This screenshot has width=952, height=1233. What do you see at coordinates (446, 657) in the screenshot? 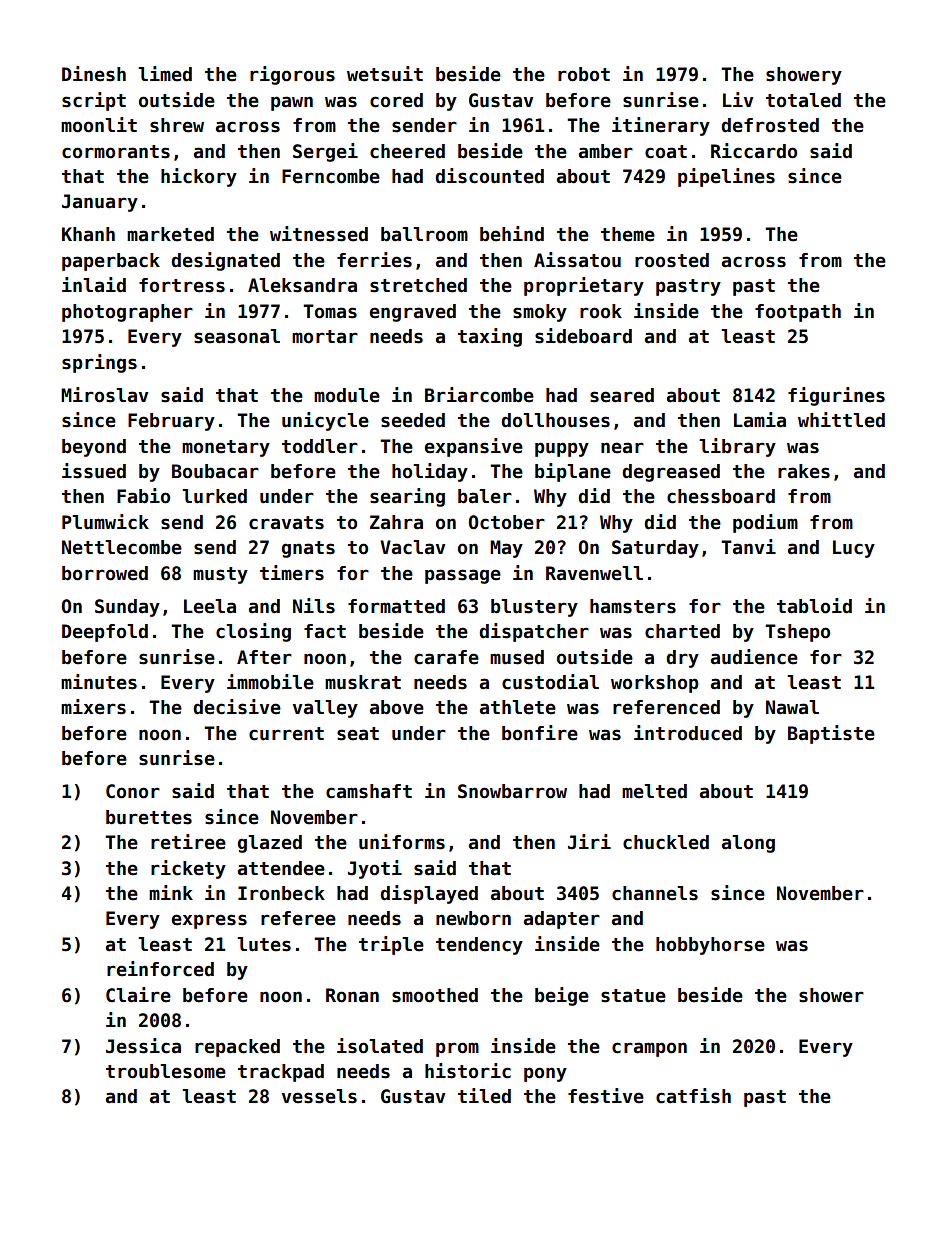
I see `carafe` at bounding box center [446, 657].
